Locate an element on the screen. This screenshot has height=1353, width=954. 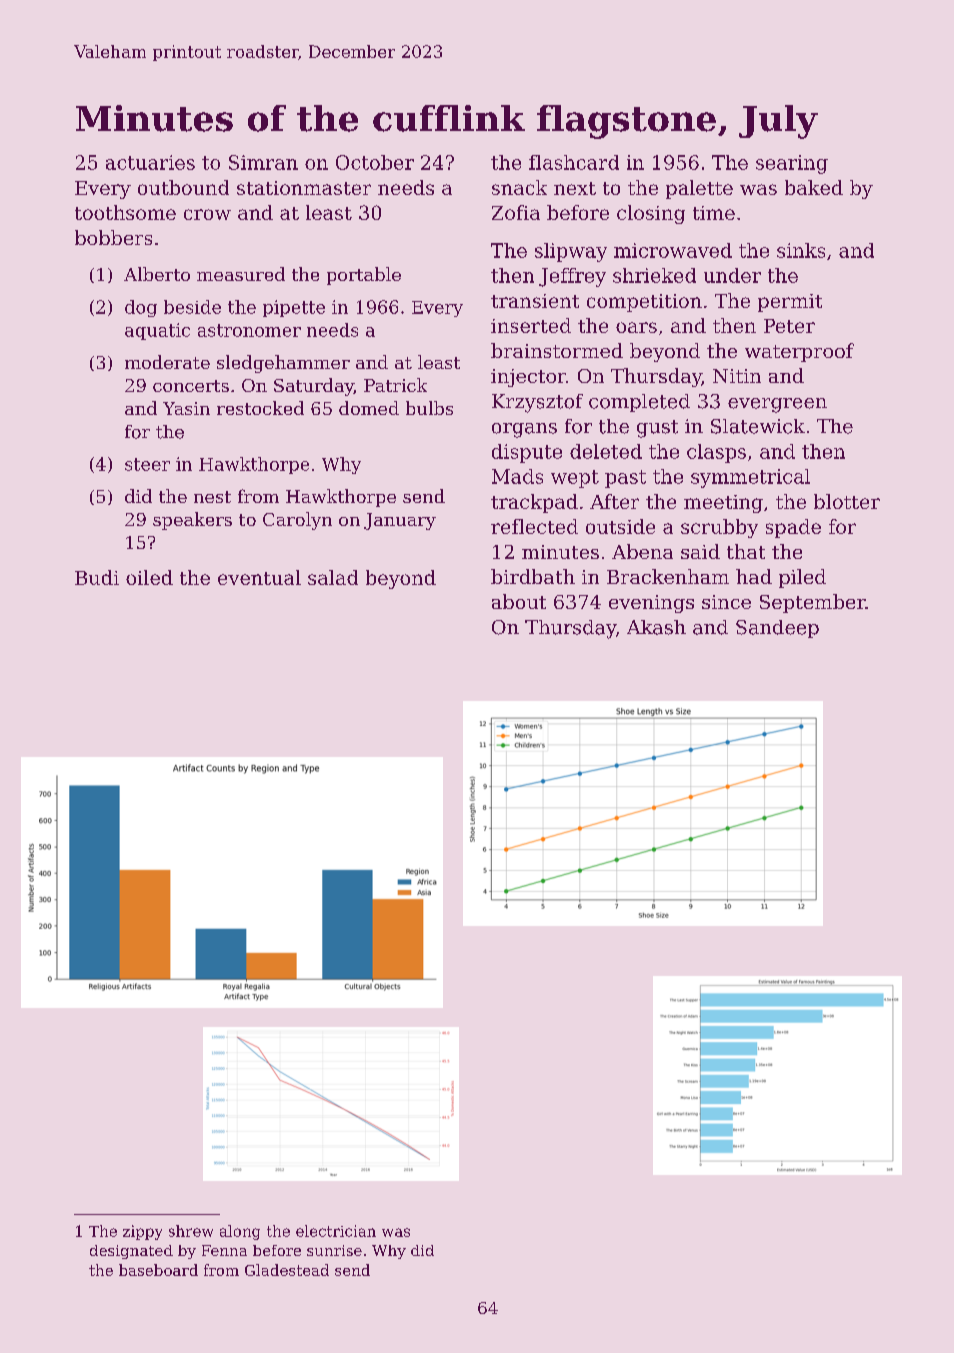
about is located at coordinates (519, 601).
